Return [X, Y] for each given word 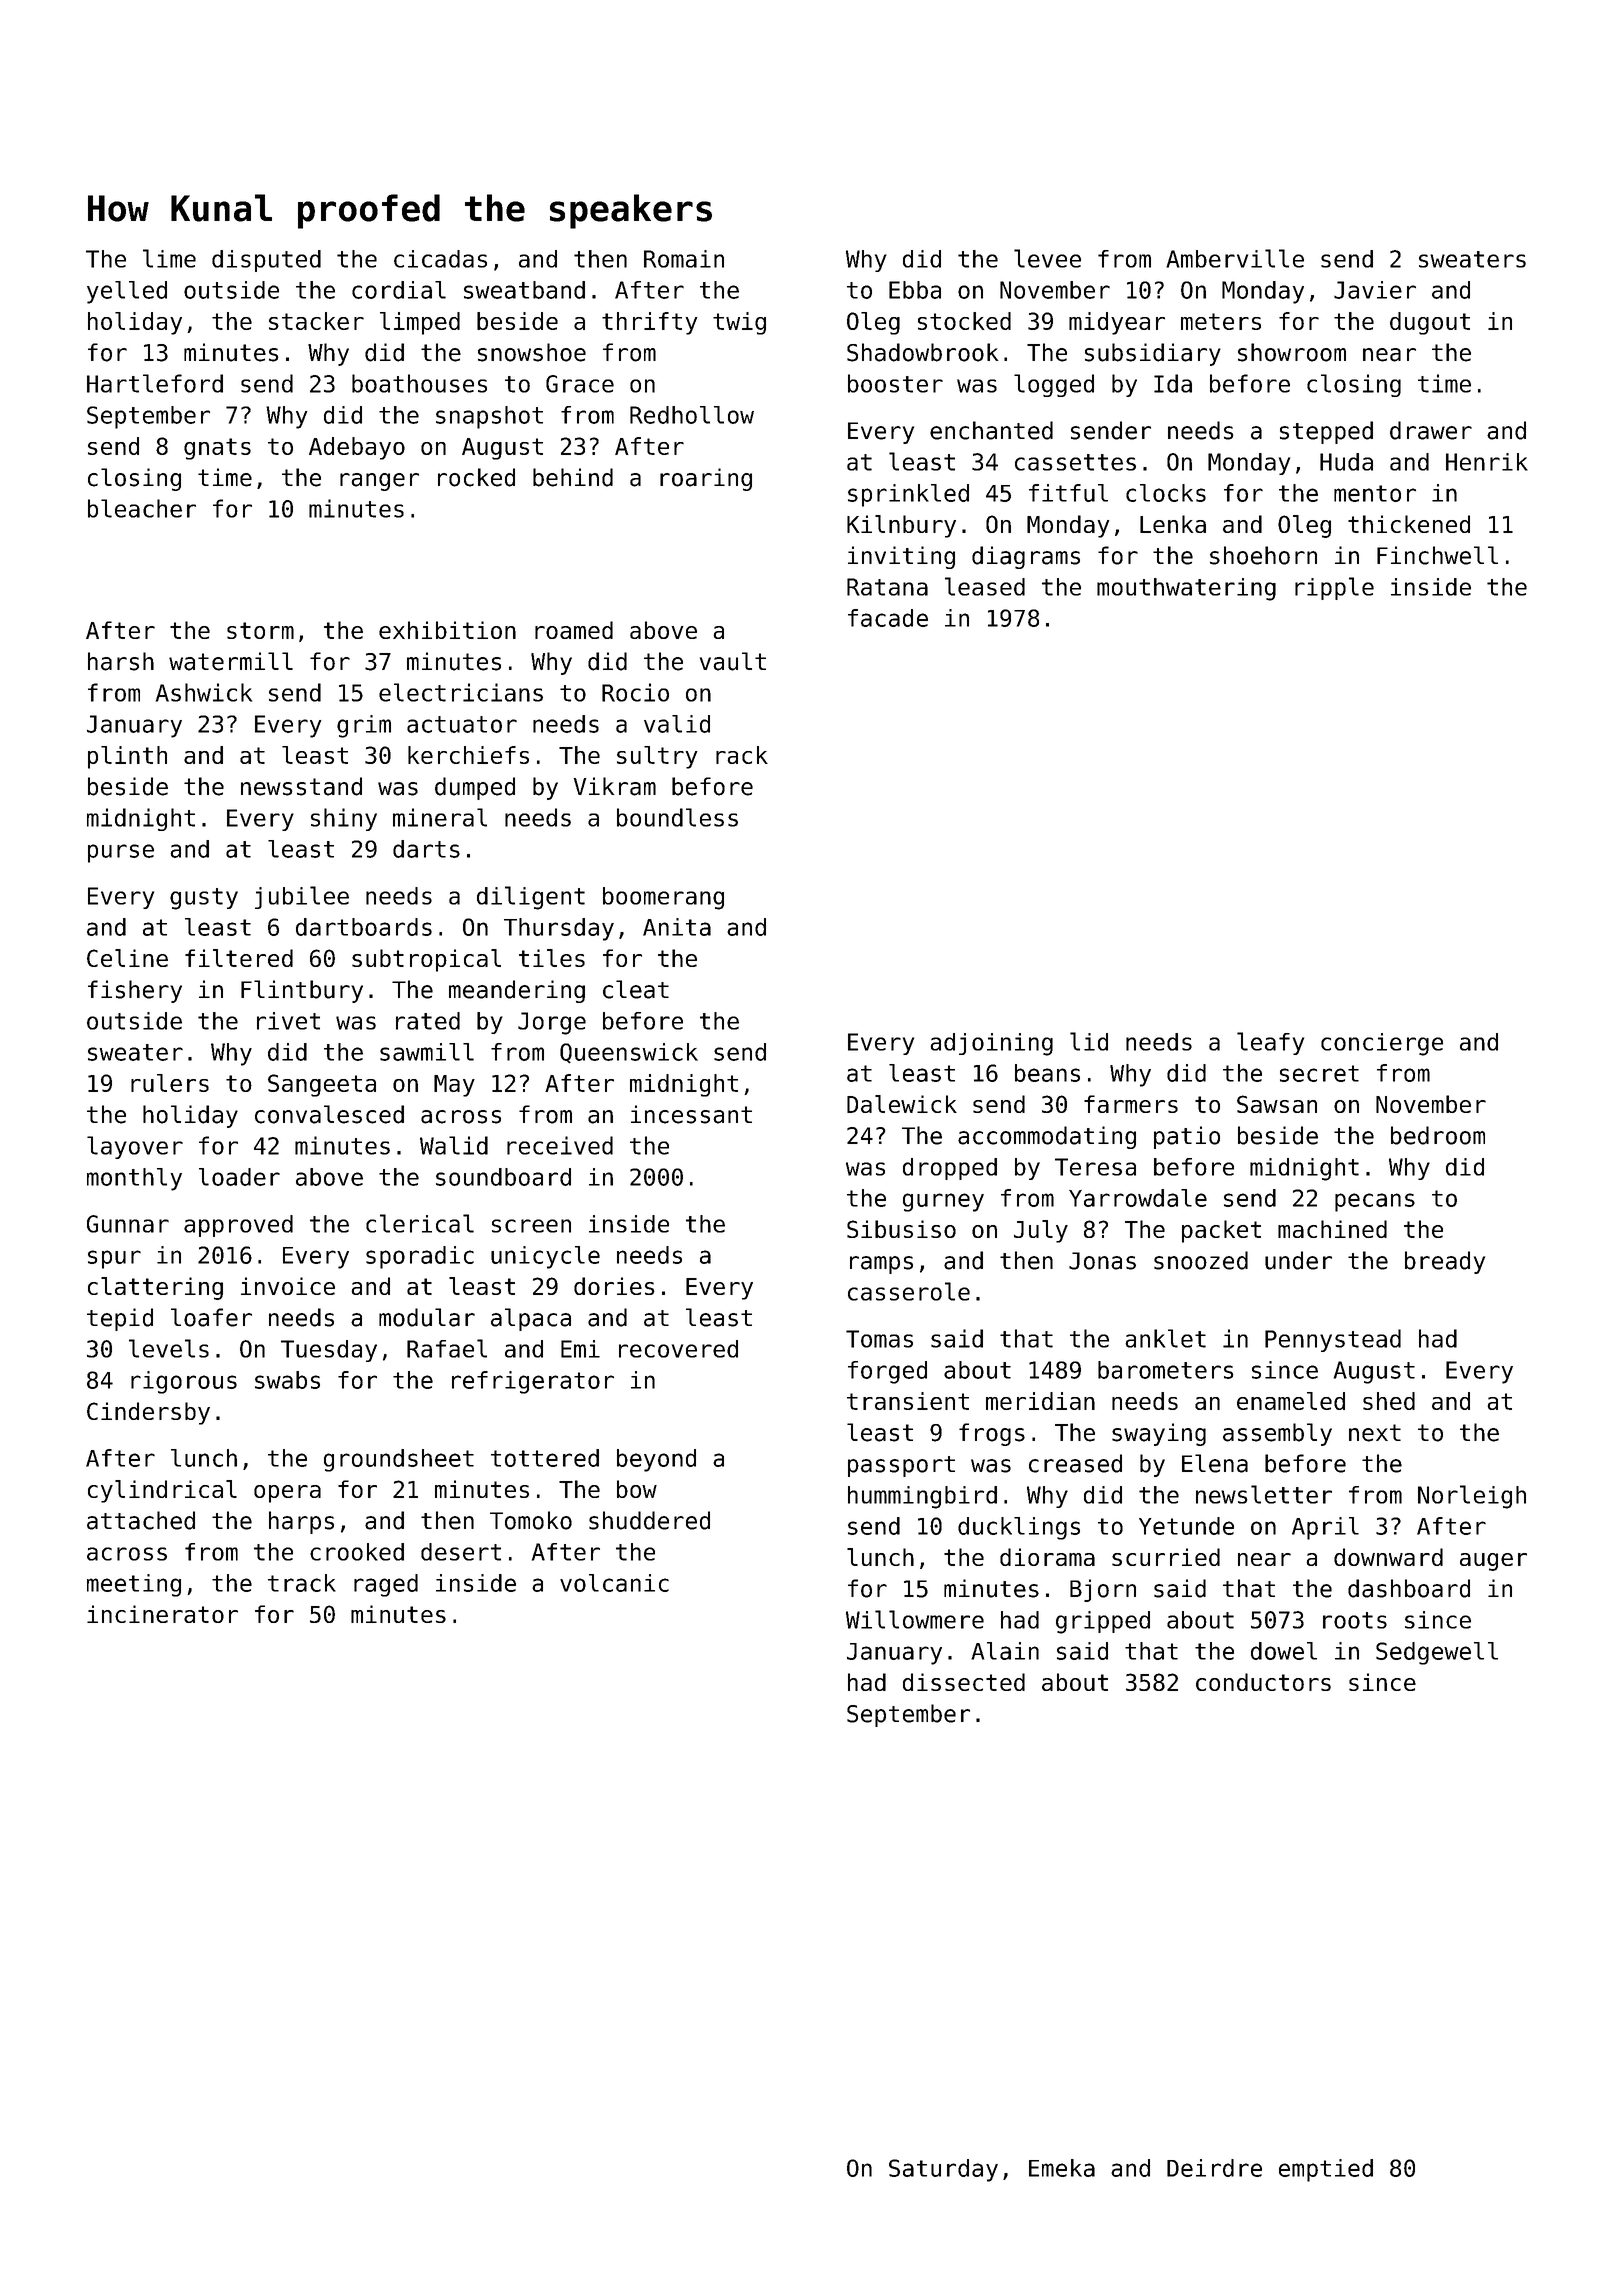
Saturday [943, 2170]
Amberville [1235, 258]
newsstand [301, 786]
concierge [1382, 1044]
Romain [684, 259]
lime [169, 258]
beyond [656, 1460]
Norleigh [1472, 1497]
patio [1187, 1137]
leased [985, 586]
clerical [420, 1223]
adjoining [991, 1044]
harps [301, 1522]
